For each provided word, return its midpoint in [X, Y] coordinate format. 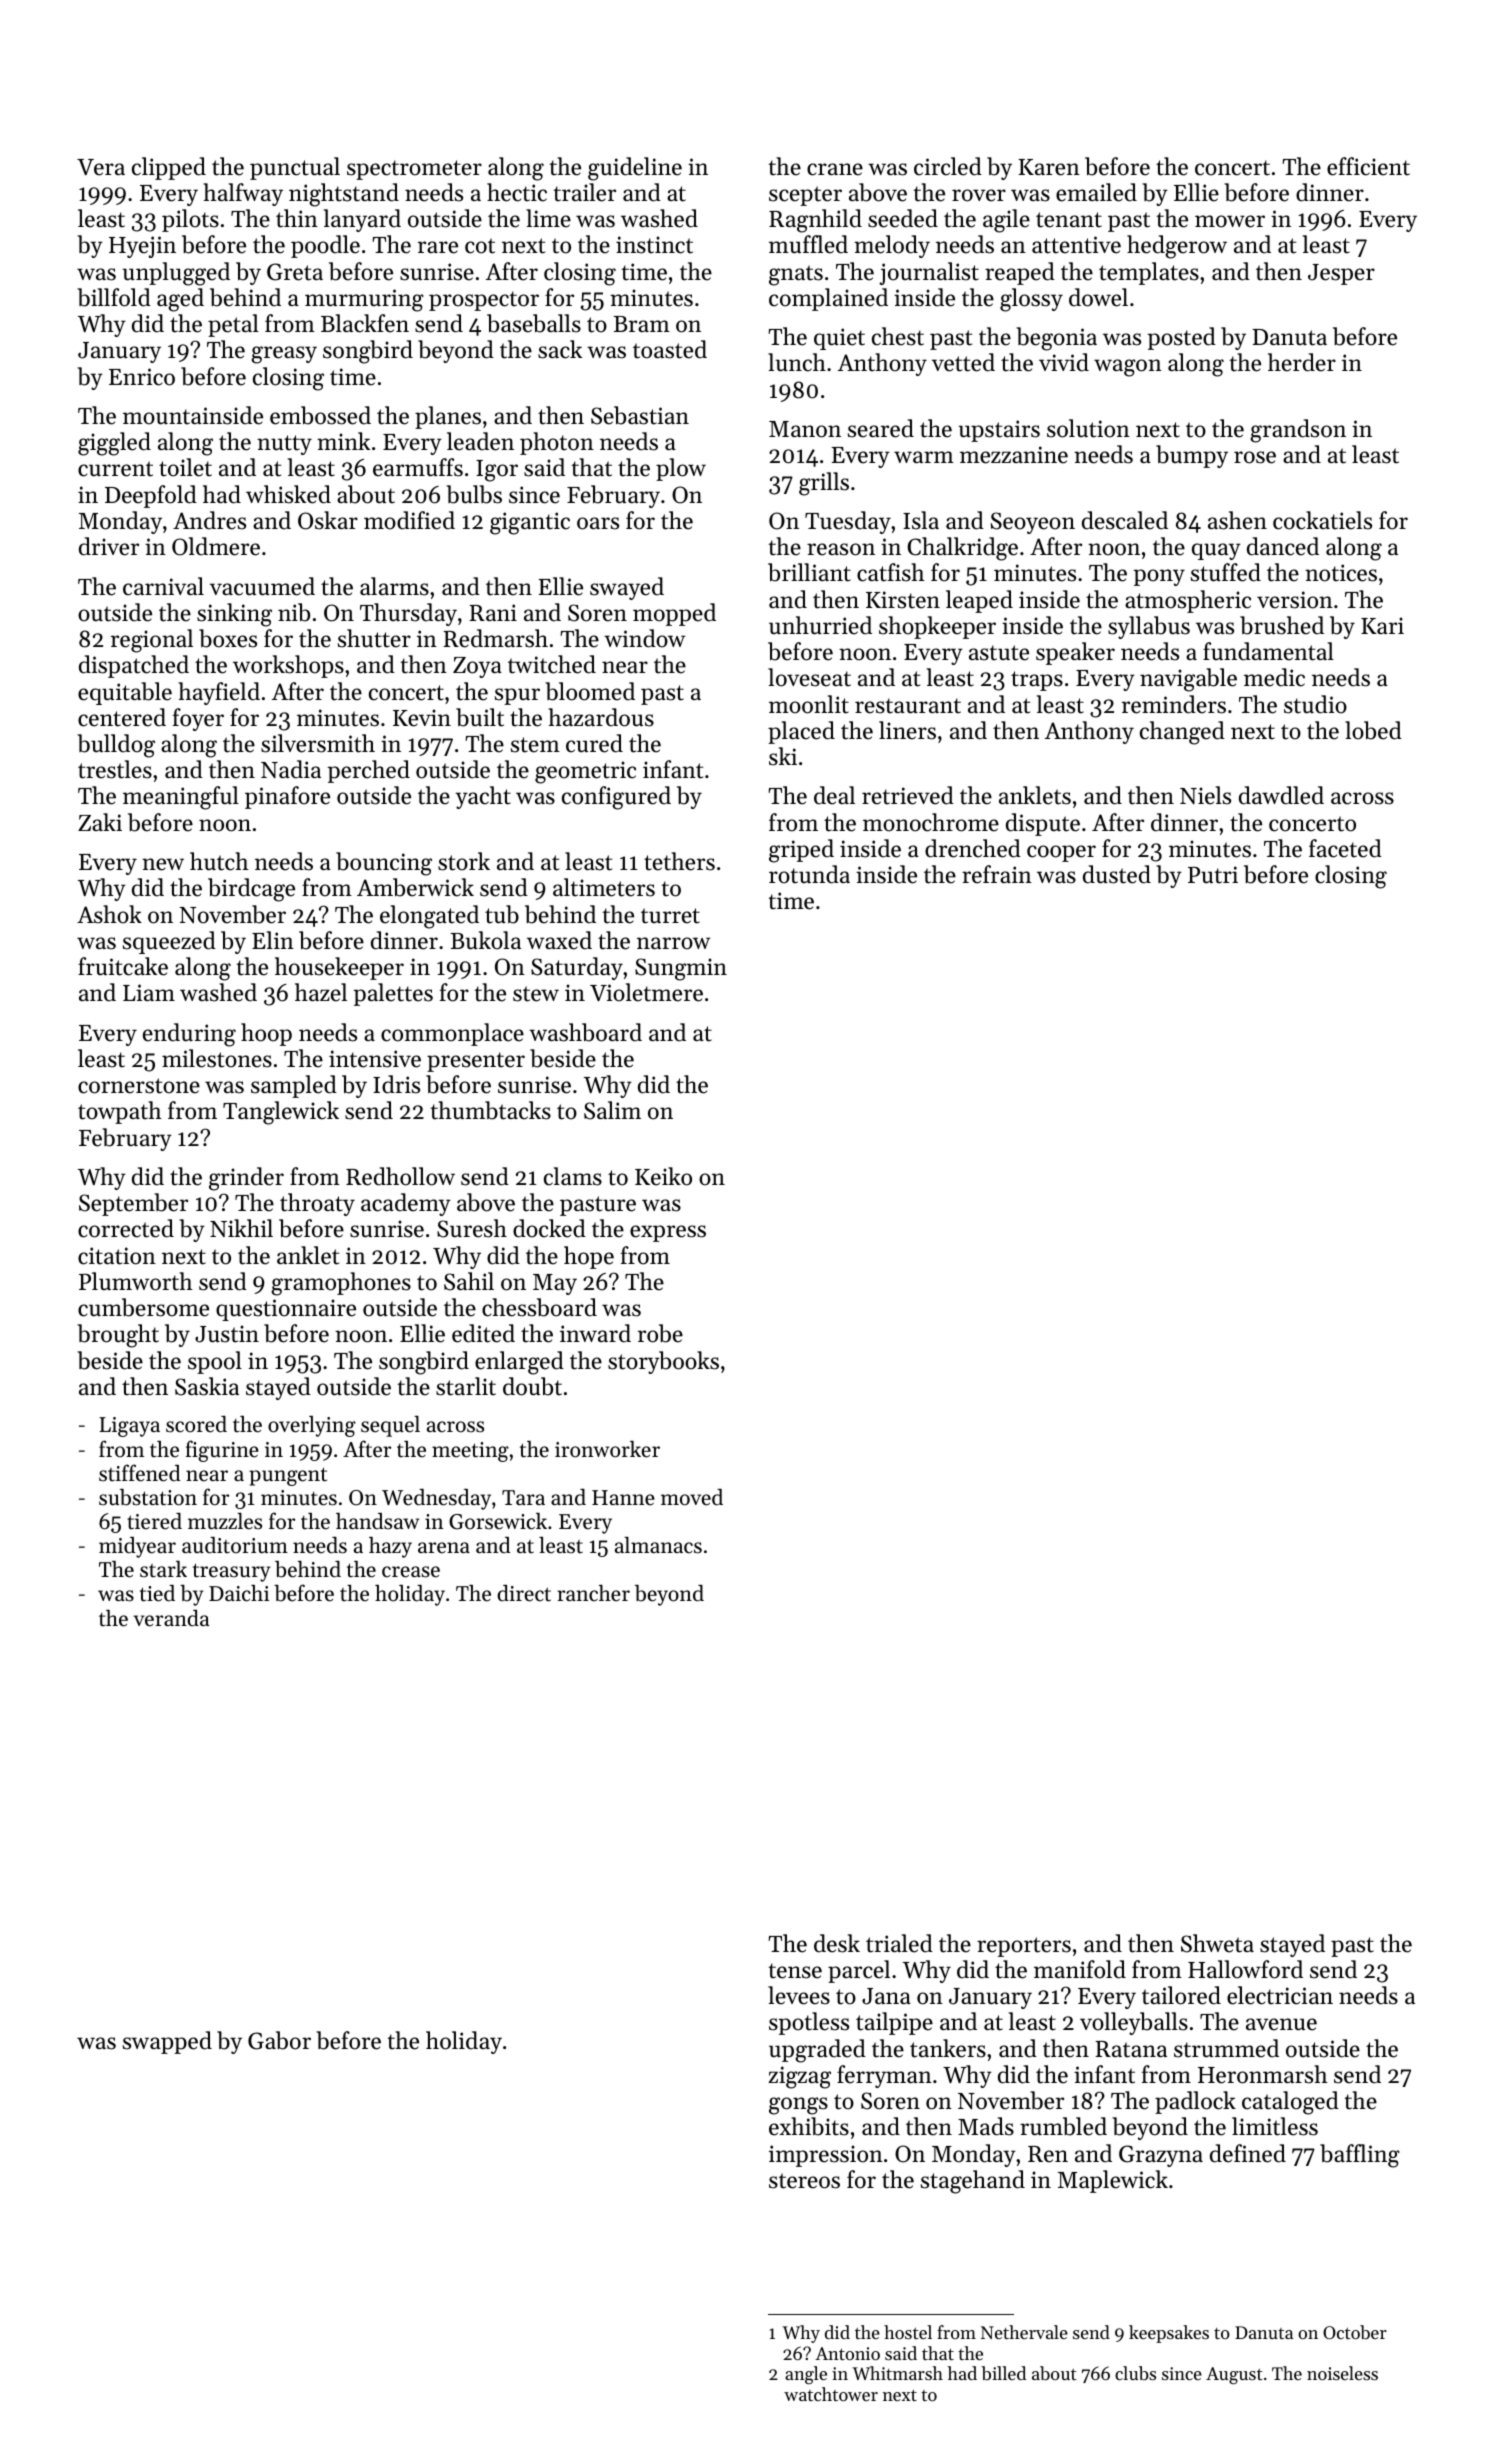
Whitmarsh [898, 2373]
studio [1315, 704]
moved [692, 1497]
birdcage [251, 890]
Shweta [1217, 1943]
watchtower [831, 2394]
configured [616, 798]
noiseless [1342, 2373]
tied [157, 1593]
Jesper [1341, 274]
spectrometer [414, 170]
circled [948, 166]
